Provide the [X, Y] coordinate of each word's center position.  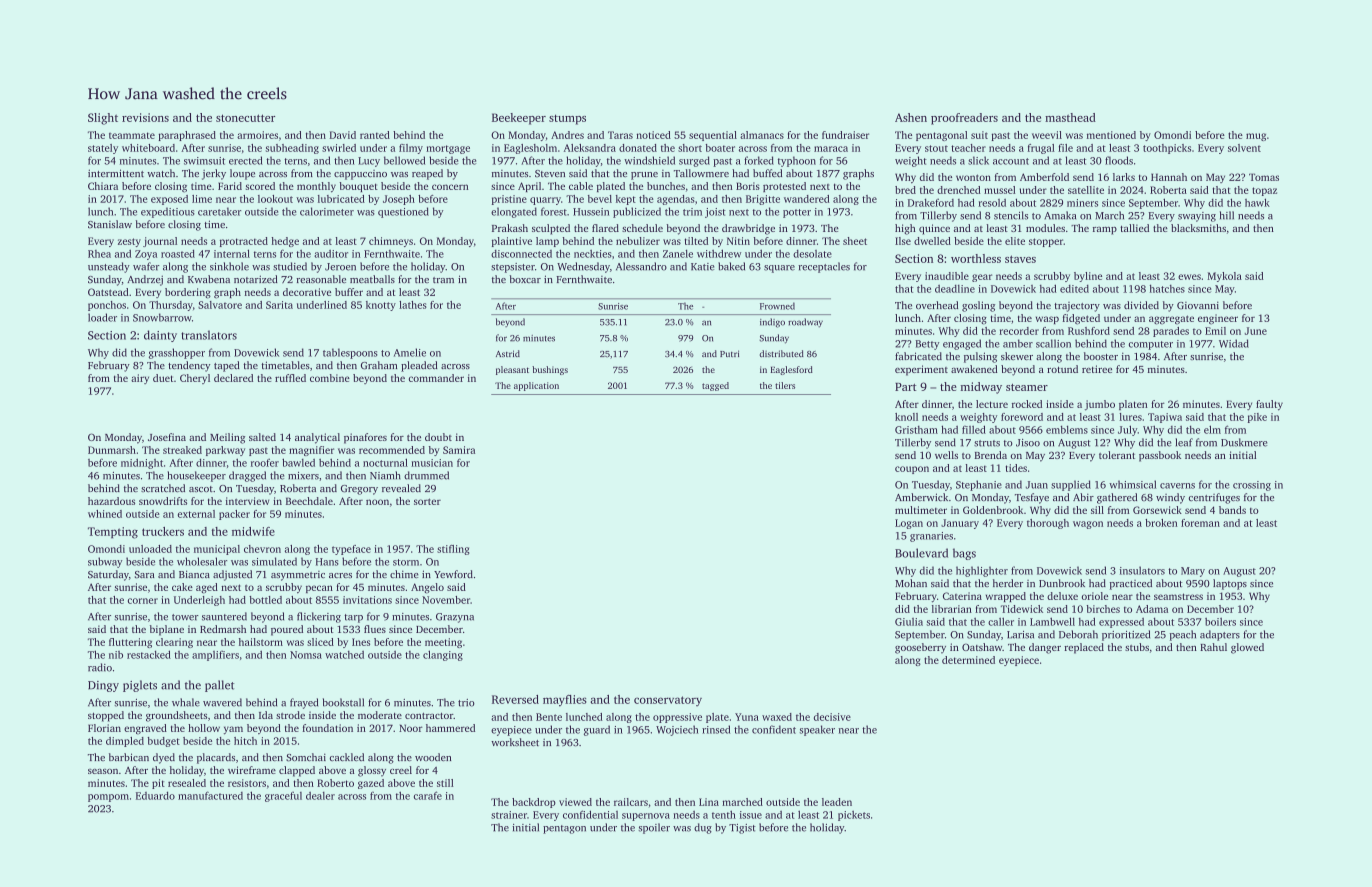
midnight [142, 463]
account [1011, 161]
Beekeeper [519, 119]
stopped [106, 716]
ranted [375, 135]
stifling [453, 550]
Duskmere [1244, 442]
